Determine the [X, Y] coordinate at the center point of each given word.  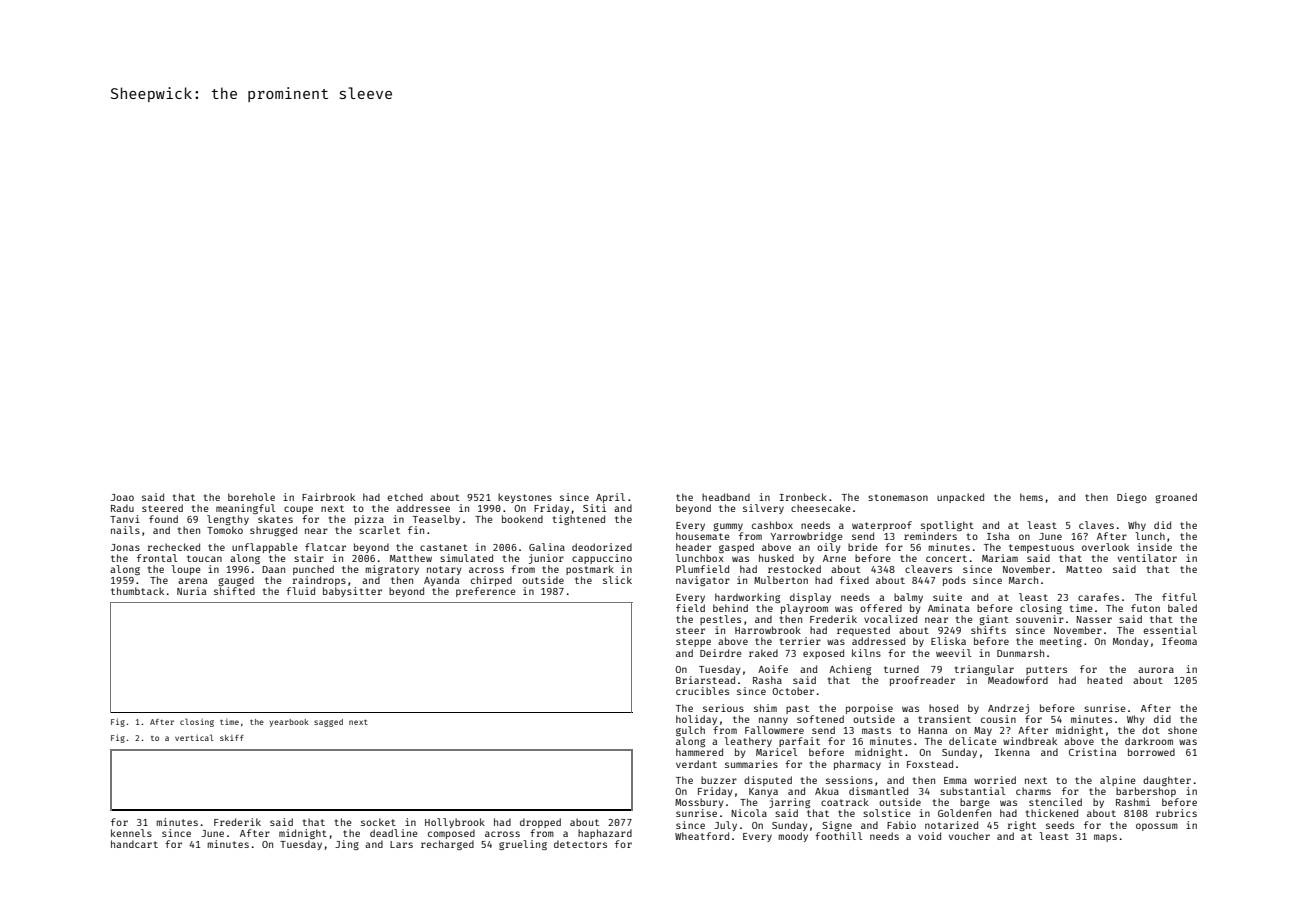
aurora [1156, 670]
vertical [194, 737]
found [163, 519]
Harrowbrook [768, 630]
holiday [696, 720]
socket [378, 822]
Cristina [1092, 752]
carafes [1098, 597]
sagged [328, 723]
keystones [525, 498]
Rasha [767, 680]
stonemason [898, 497]
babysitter [352, 592]
